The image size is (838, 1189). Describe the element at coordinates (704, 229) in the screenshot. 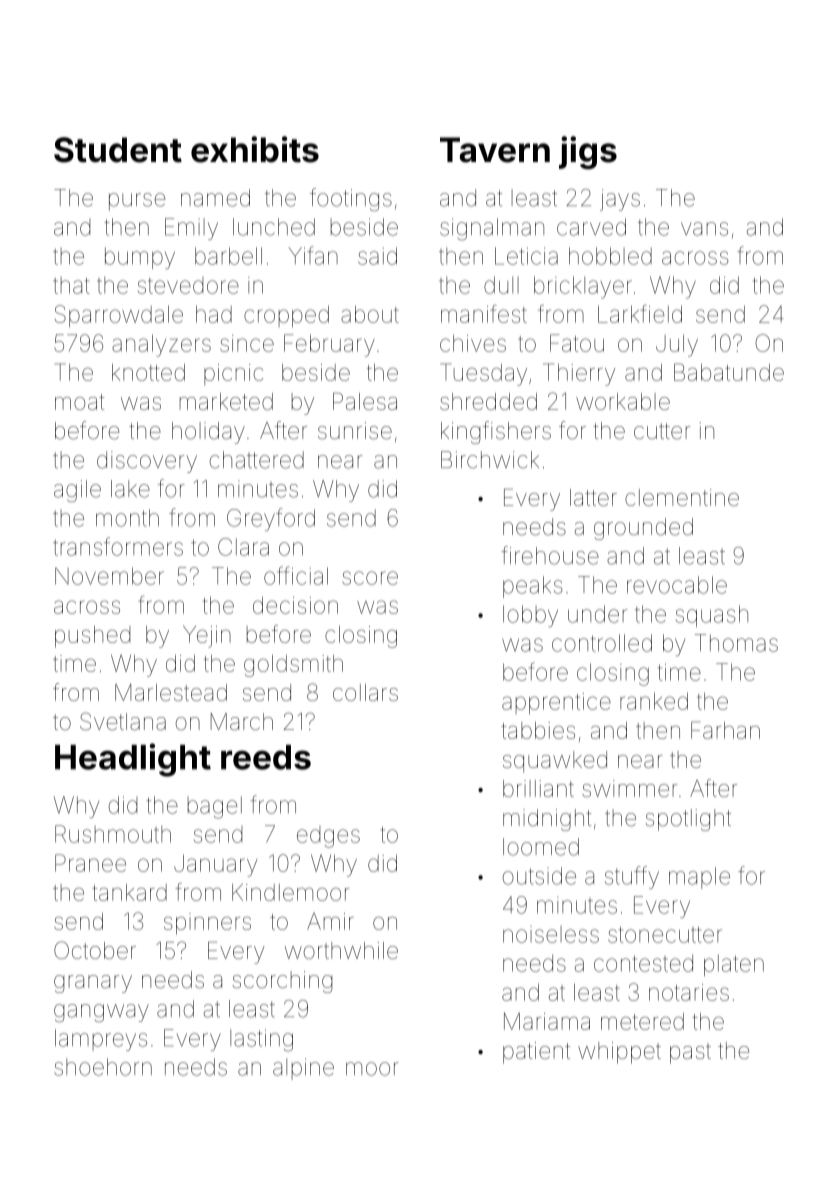

I see `vans` at that location.
